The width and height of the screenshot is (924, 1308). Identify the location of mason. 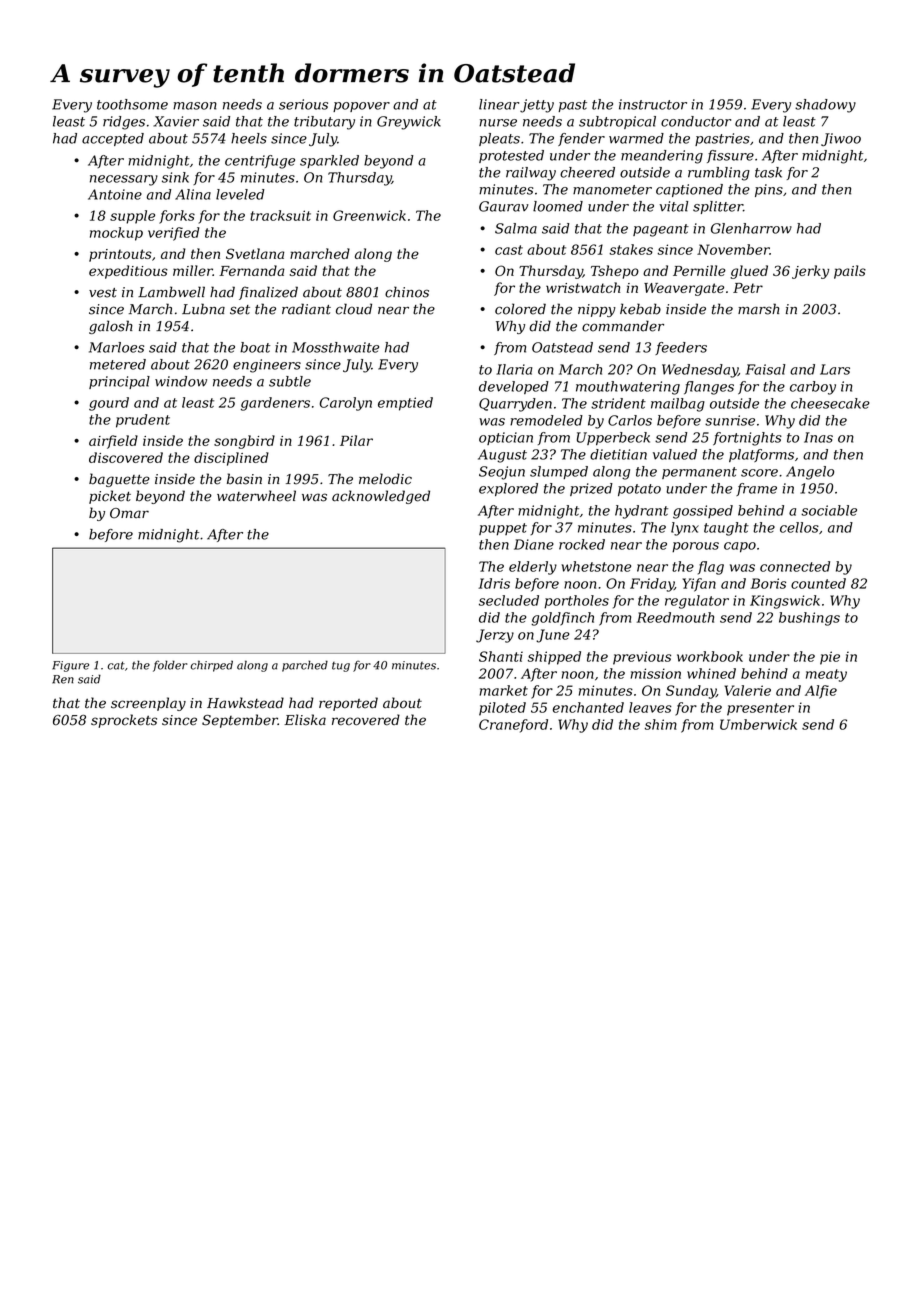
(195, 106).
